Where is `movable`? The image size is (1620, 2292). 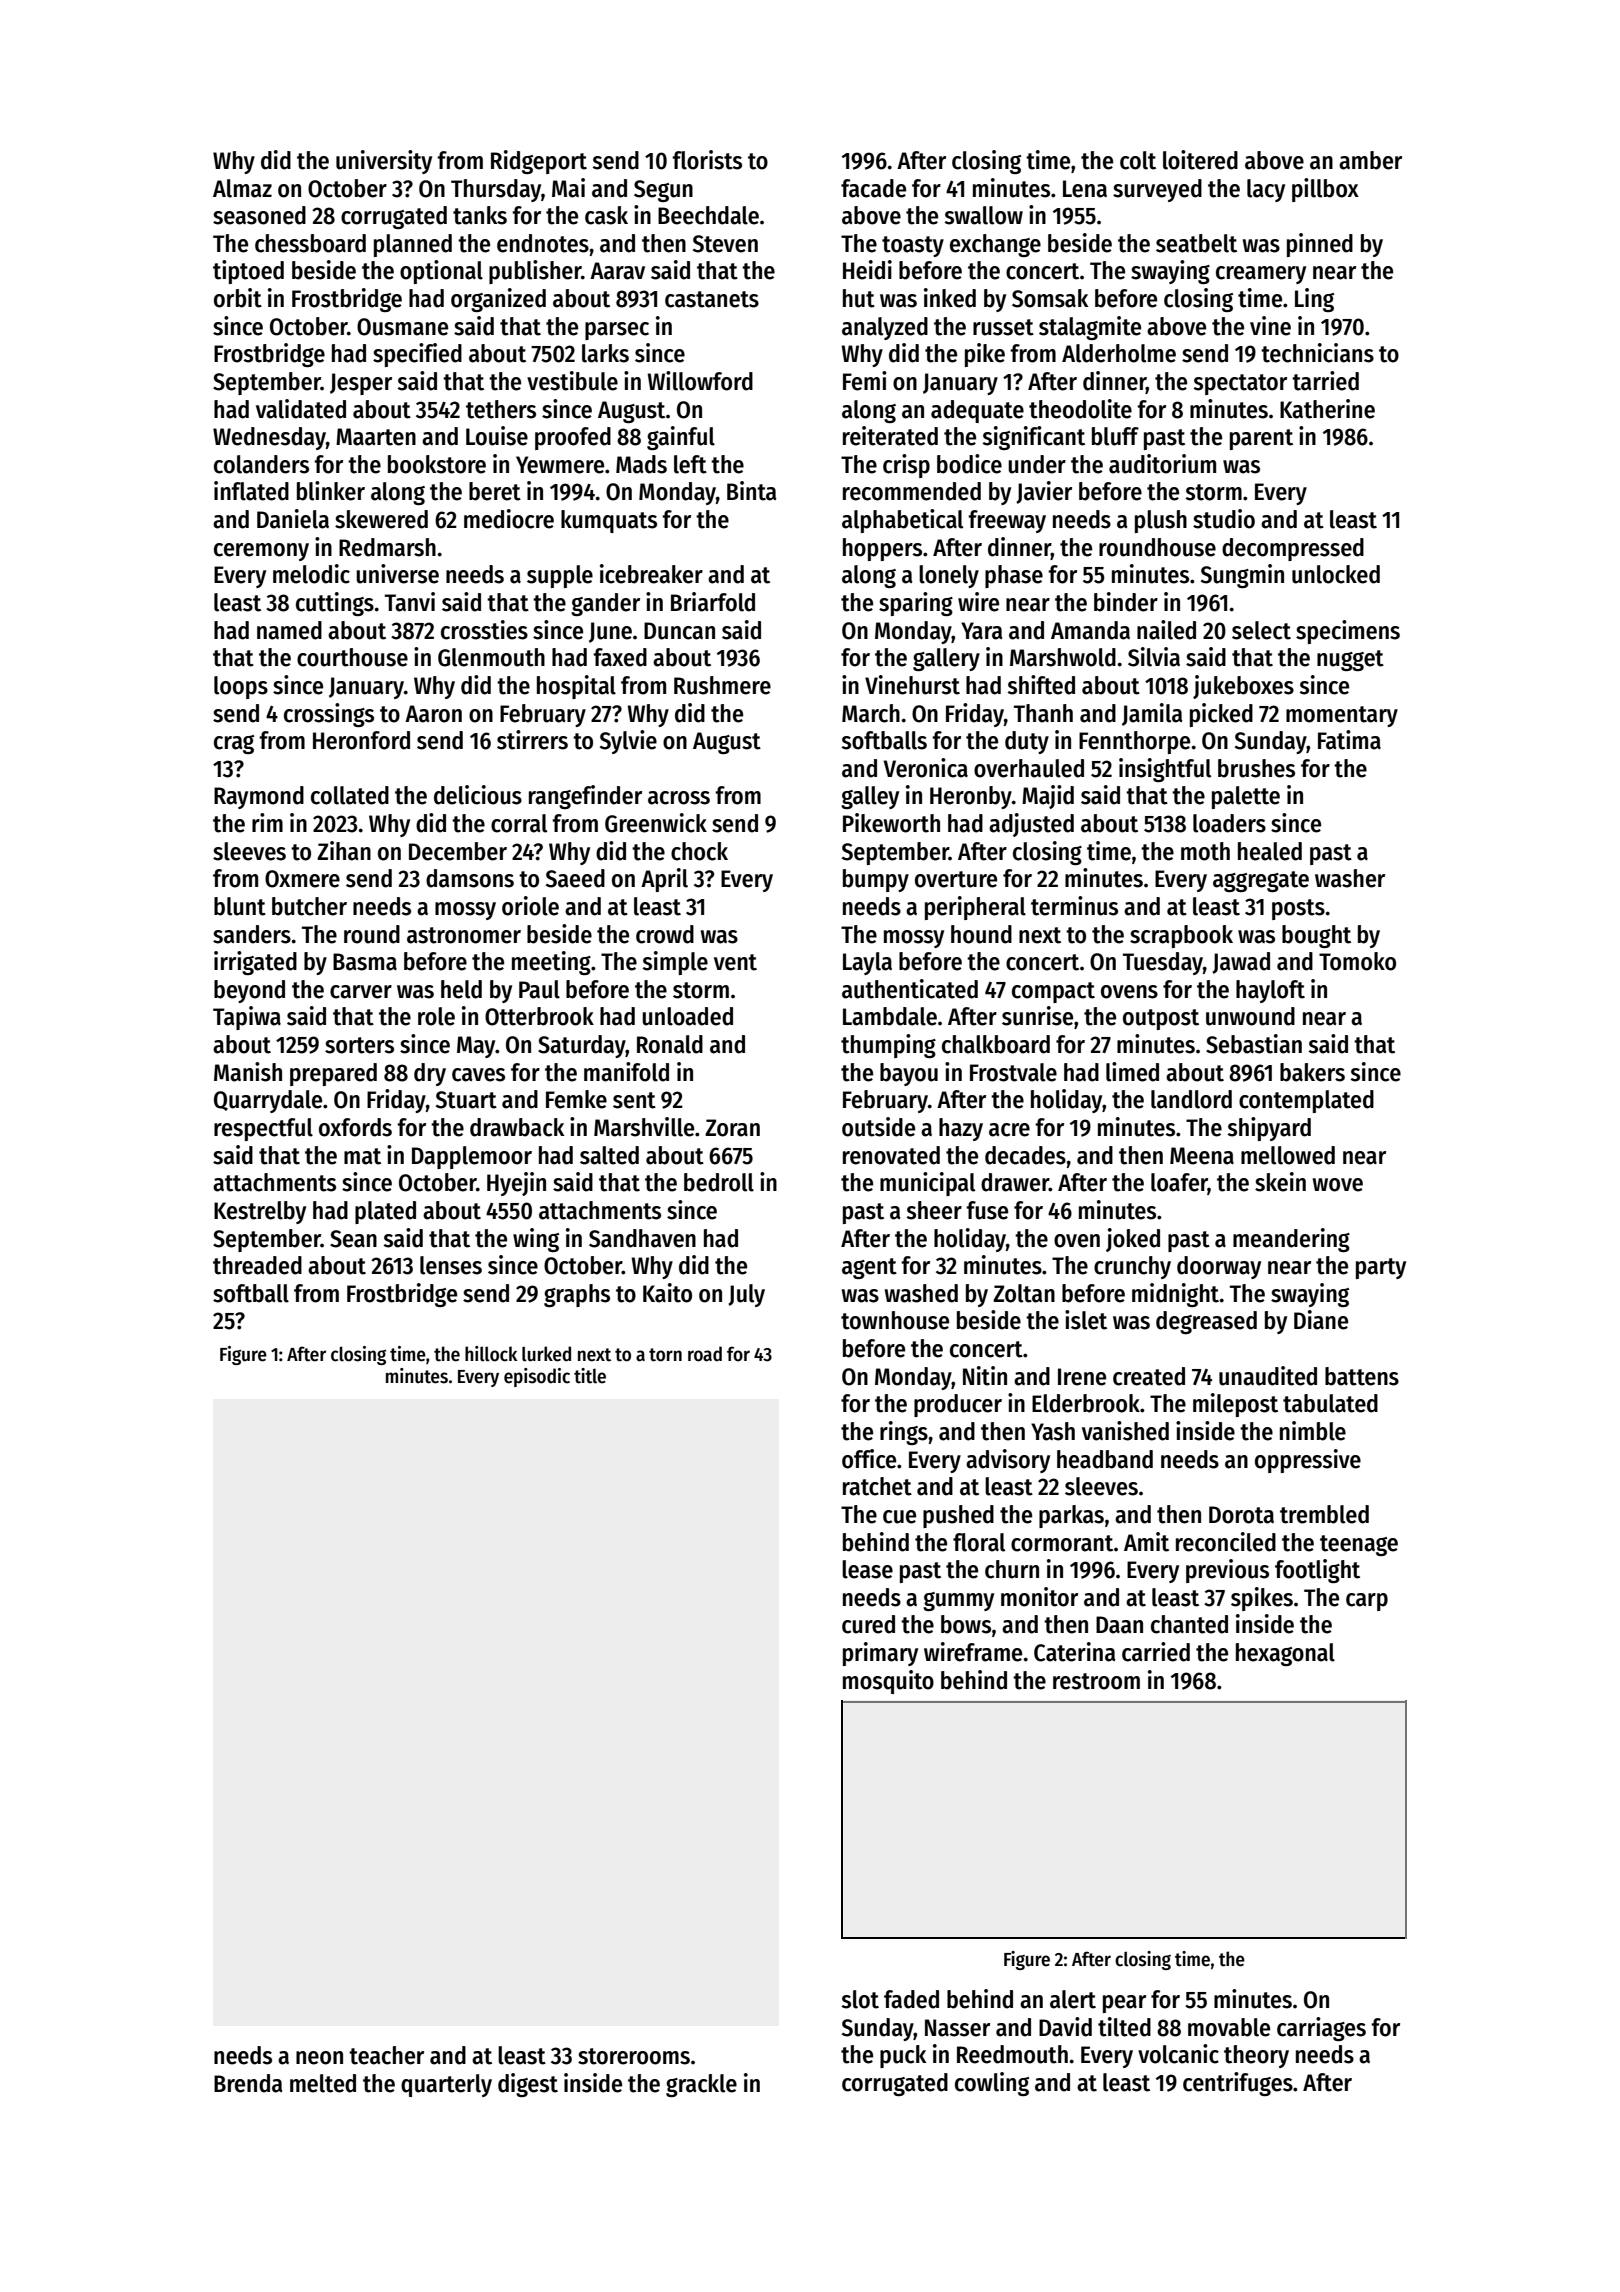
movable is located at coordinates (1229, 2027).
